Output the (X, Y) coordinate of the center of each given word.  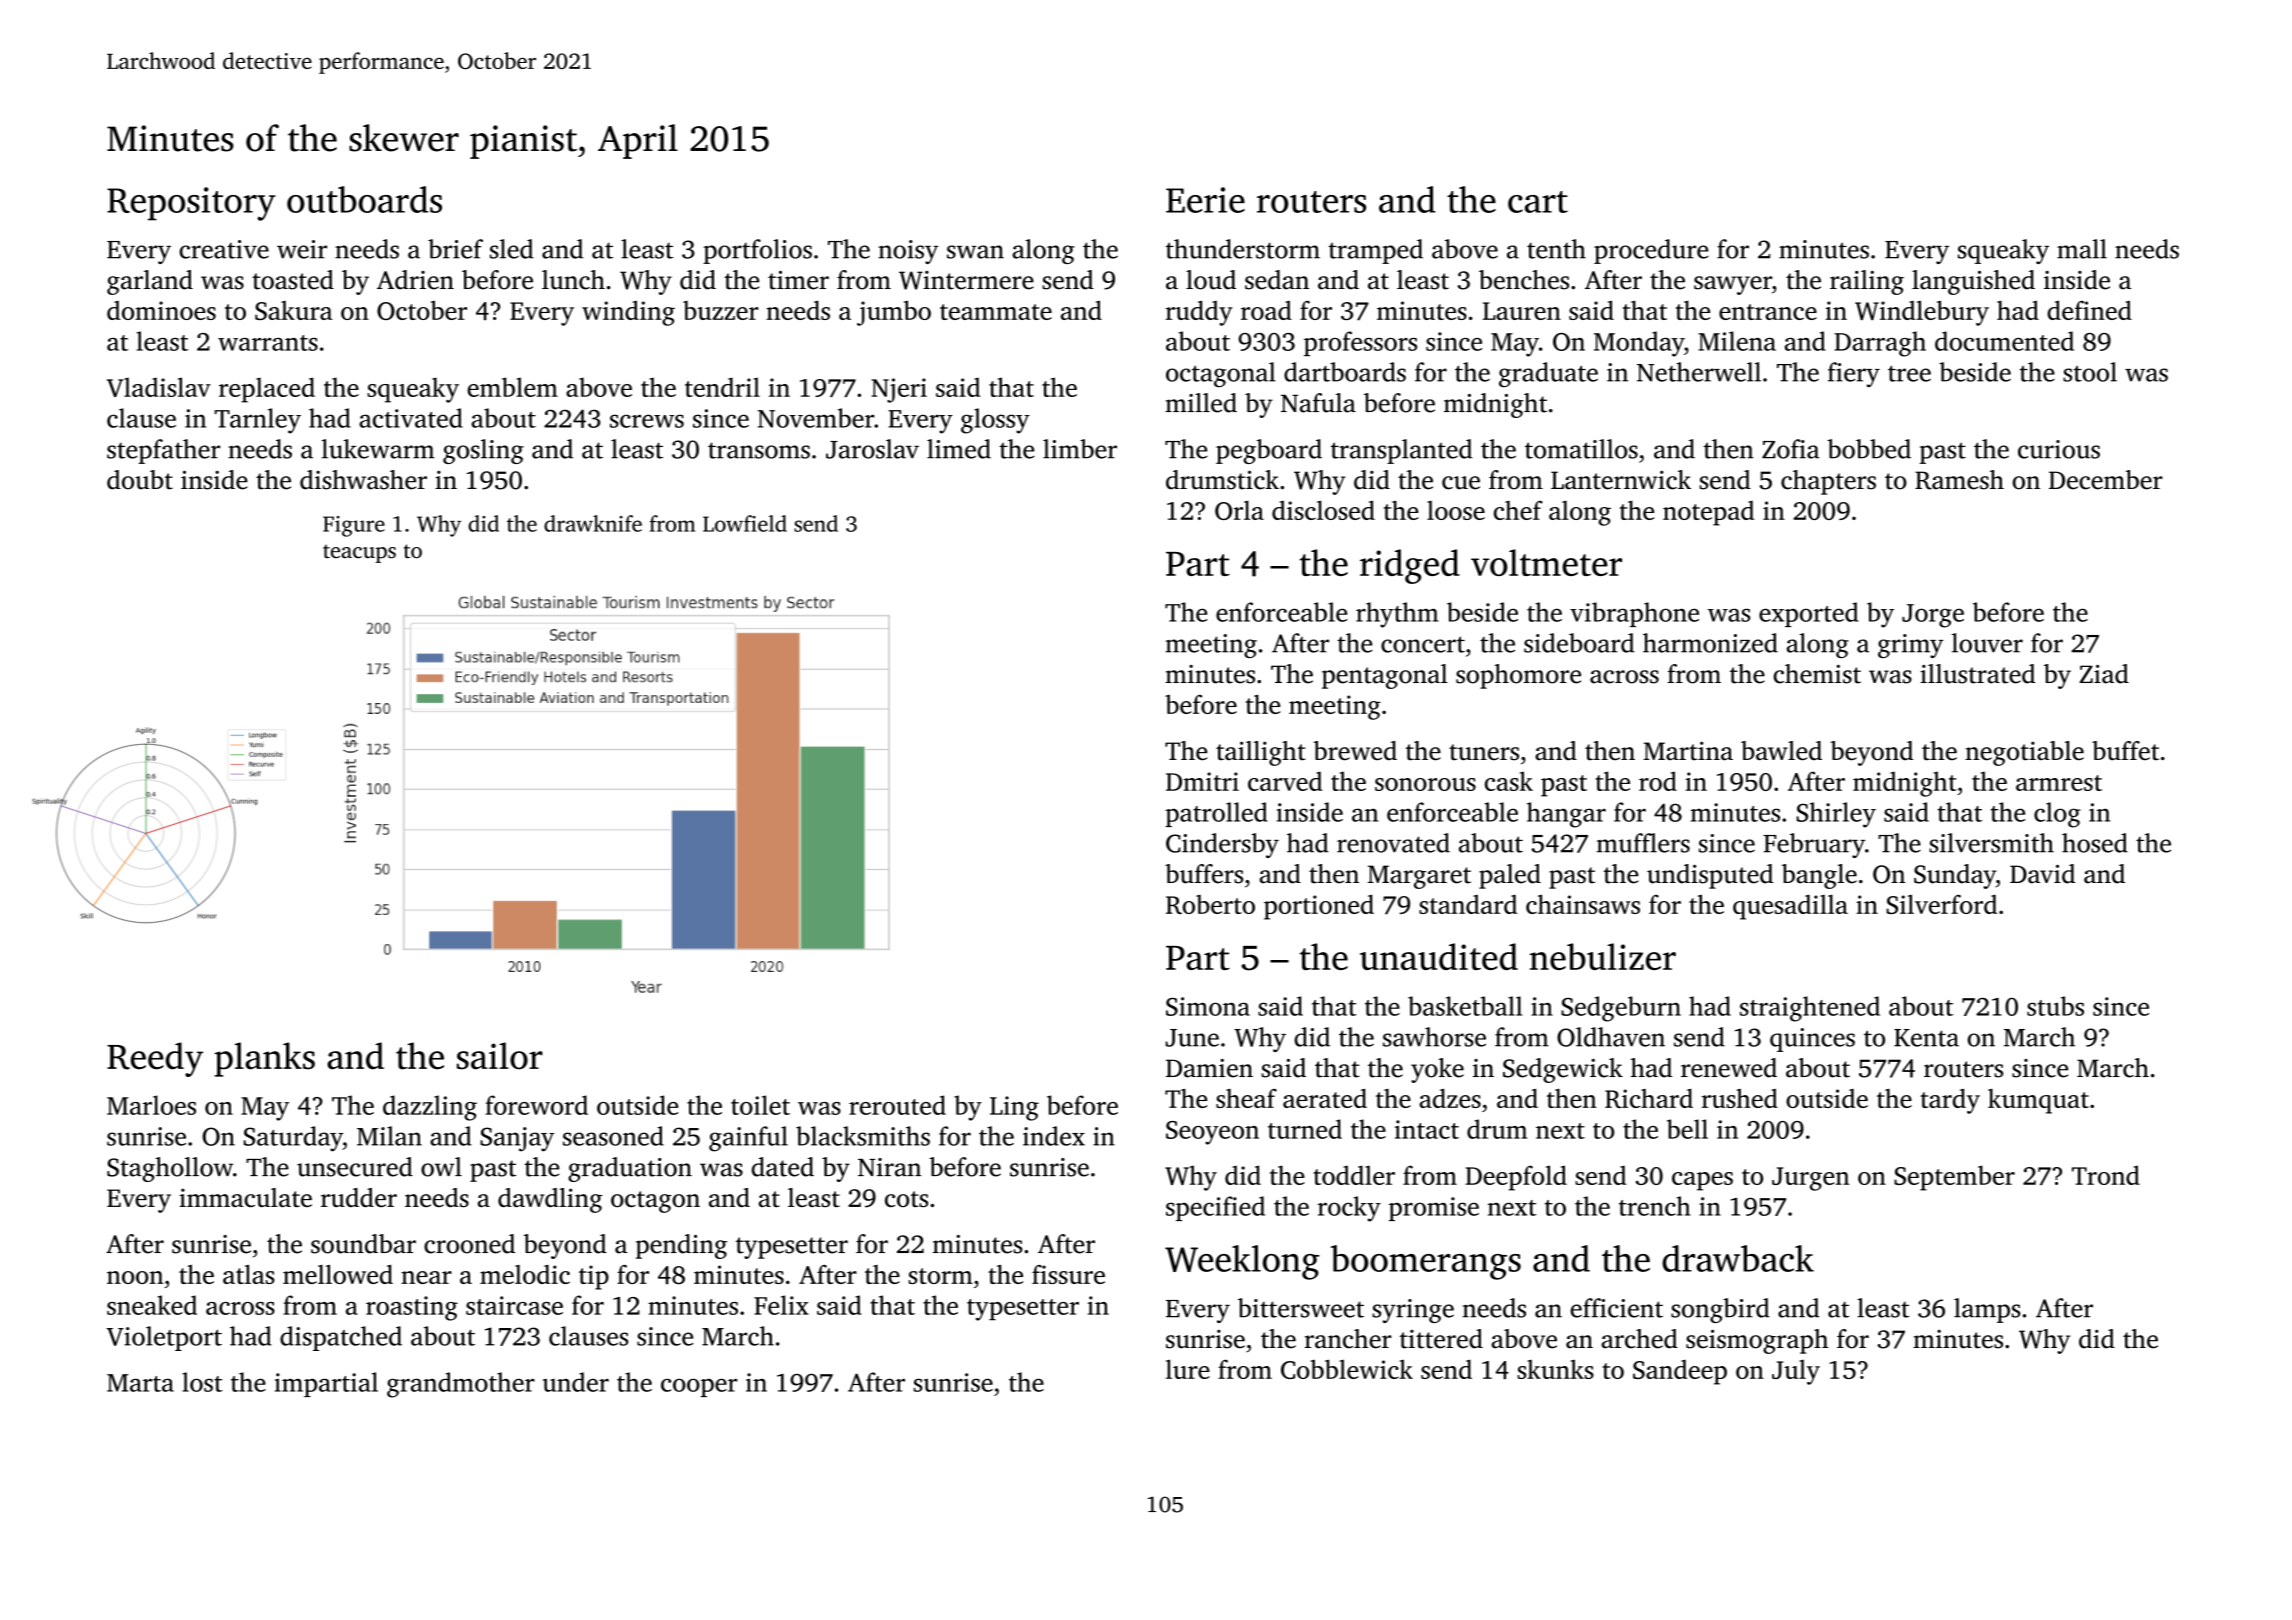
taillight (1261, 753)
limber (1080, 449)
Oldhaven (1611, 1037)
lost (202, 1382)
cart (1538, 202)
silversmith (1991, 843)
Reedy (155, 1059)
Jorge (1933, 616)
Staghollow (170, 1169)
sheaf (1246, 1098)
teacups (359, 554)
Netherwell (1699, 372)
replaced (267, 390)
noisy (908, 252)
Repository (191, 204)
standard (1468, 904)
